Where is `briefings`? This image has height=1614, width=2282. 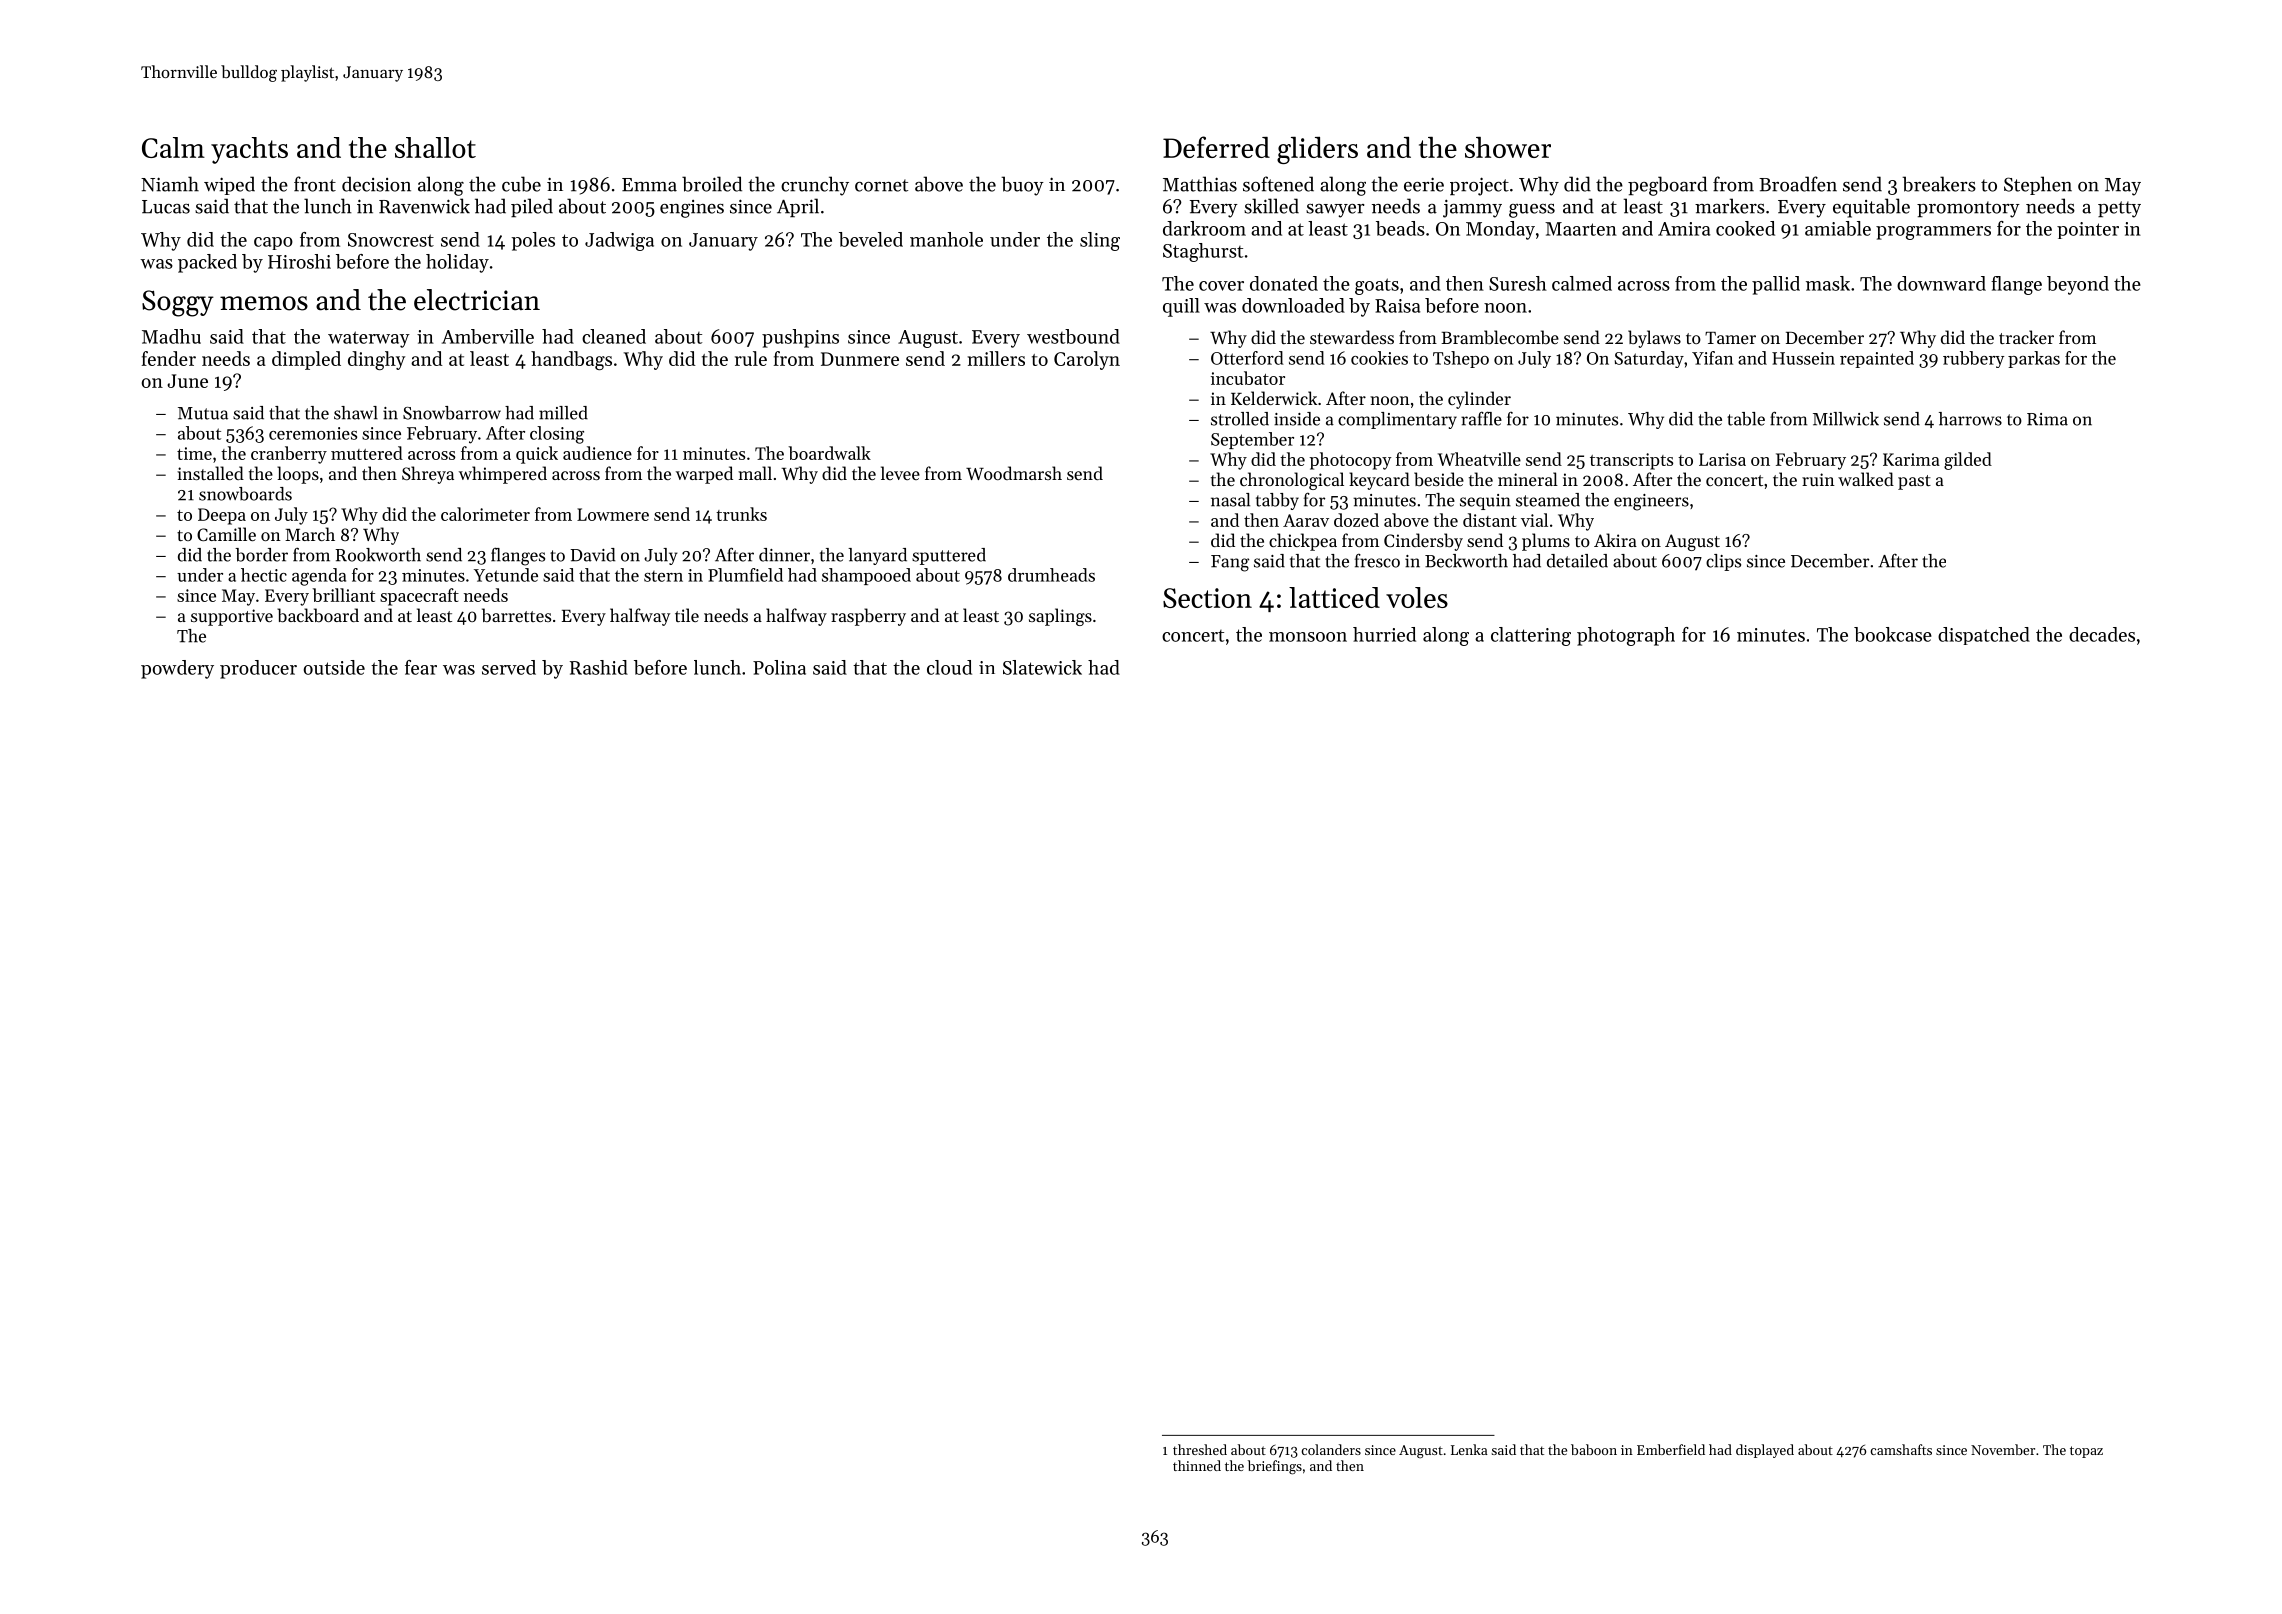 briefings is located at coordinates (1275, 1467).
